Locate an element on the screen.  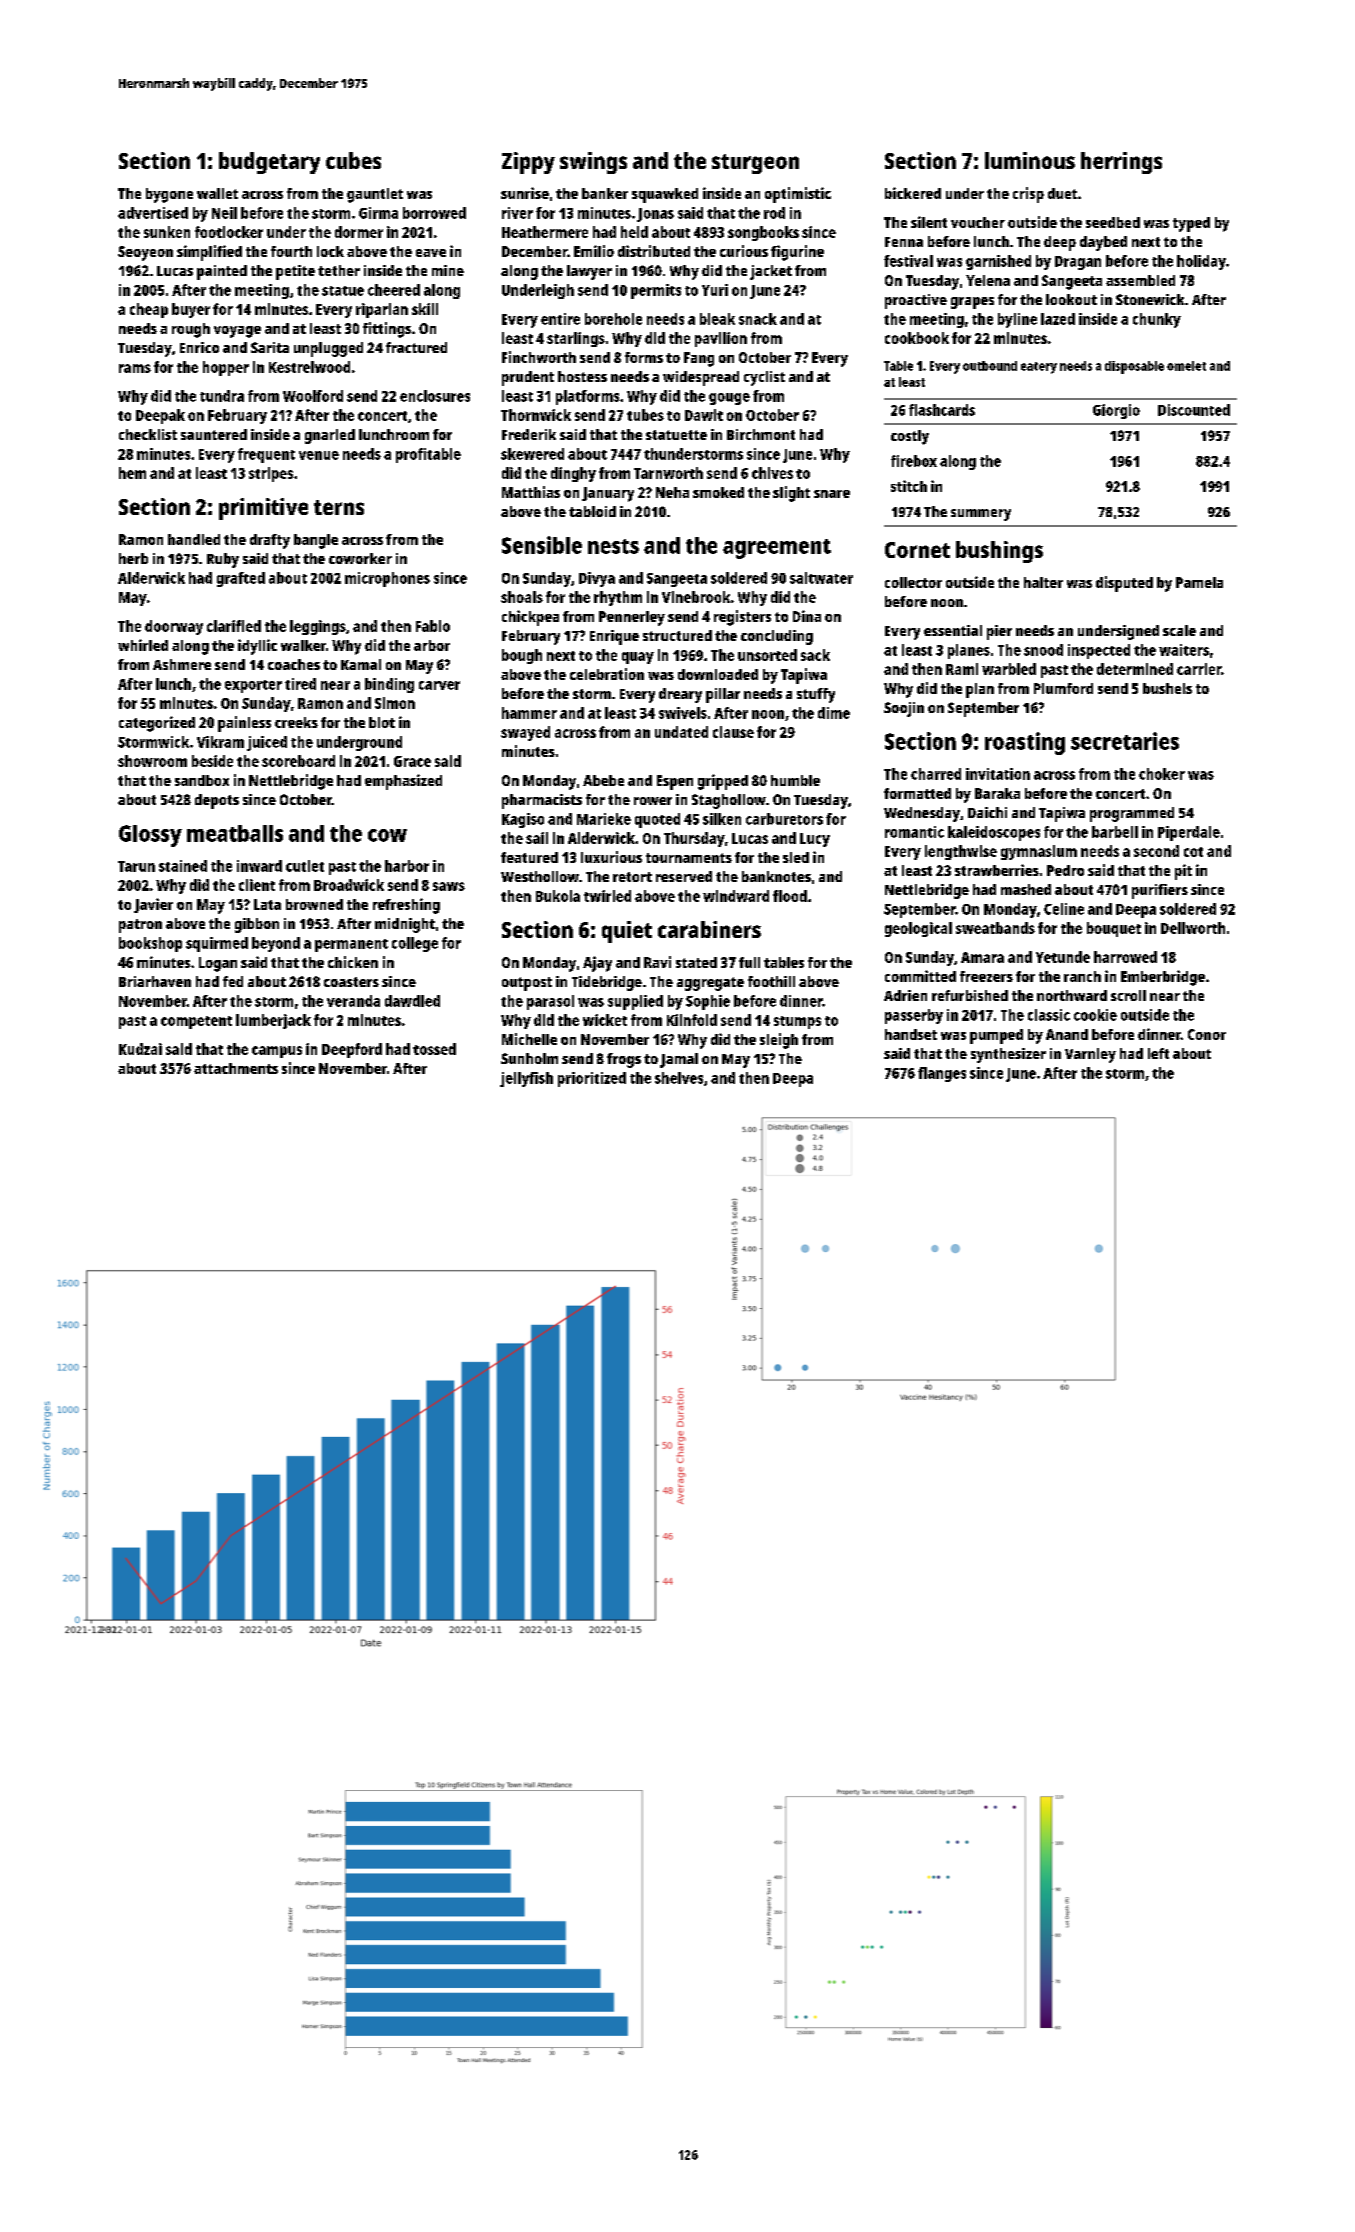
saltwater is located at coordinates (821, 578).
